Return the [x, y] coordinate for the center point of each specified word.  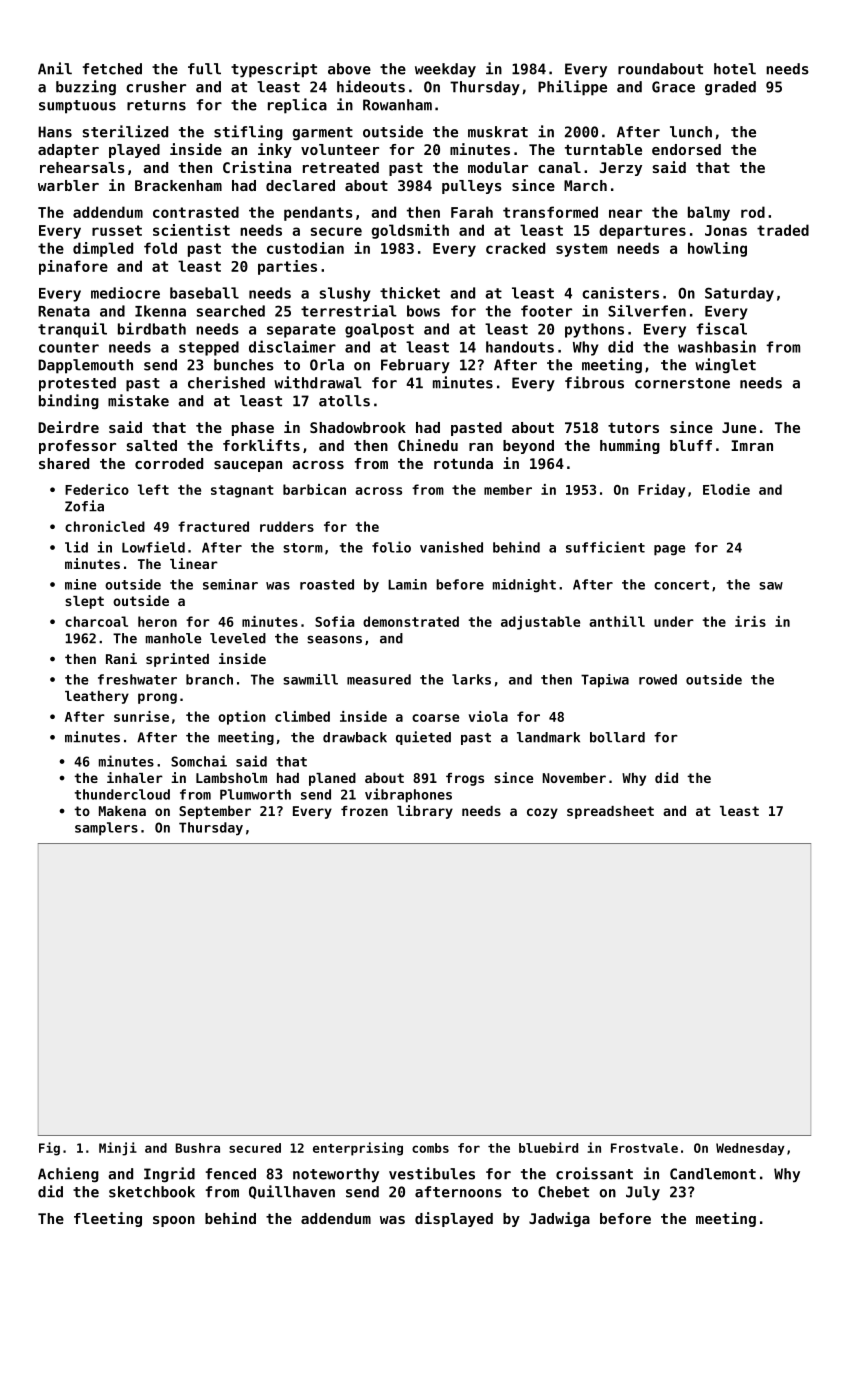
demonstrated [411, 621]
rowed [658, 679]
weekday [445, 70]
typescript [274, 70]
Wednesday [750, 1149]
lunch [691, 132]
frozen [364, 811]
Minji [118, 1149]
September [215, 812]
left [153, 489]
